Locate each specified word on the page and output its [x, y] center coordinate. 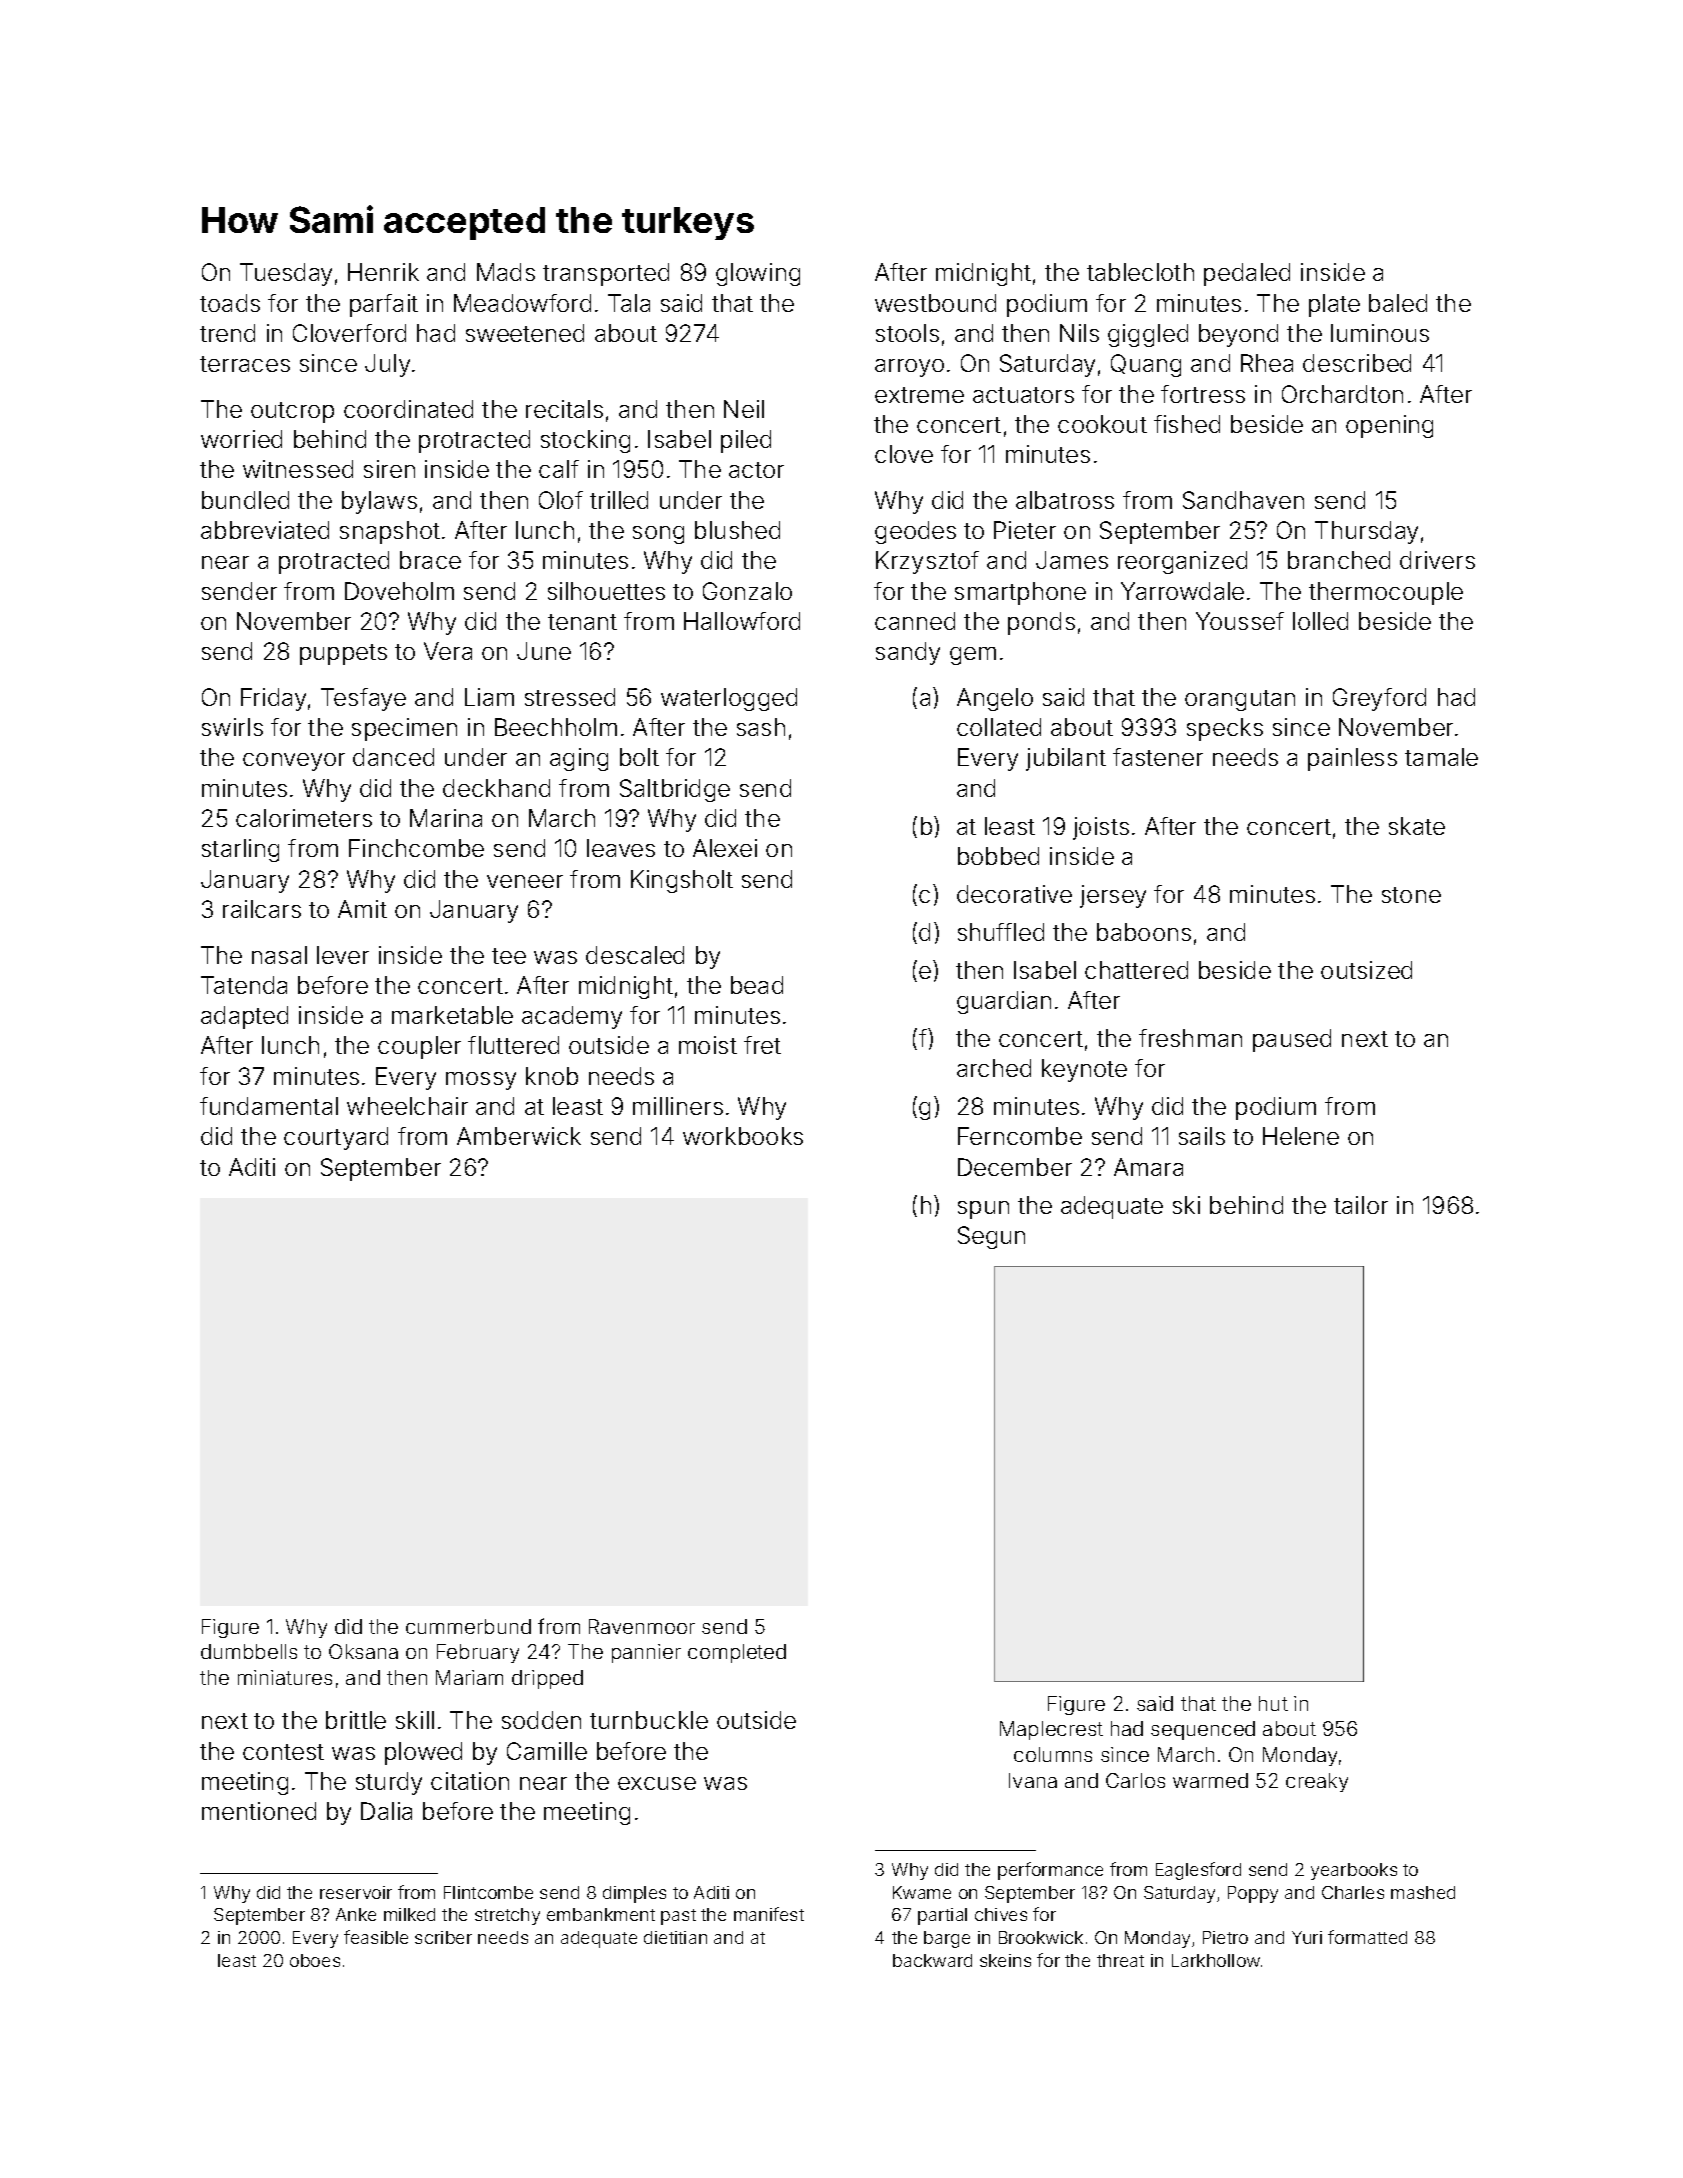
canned [915, 621]
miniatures [285, 1677]
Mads [506, 272]
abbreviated [265, 530]
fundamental [269, 1106]
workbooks [743, 1136]
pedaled [1247, 274]
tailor [1361, 1205]
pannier [646, 1653]
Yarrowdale [1182, 591]
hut [1273, 1703]
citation [470, 1781]
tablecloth [1140, 272]
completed [737, 1653]
